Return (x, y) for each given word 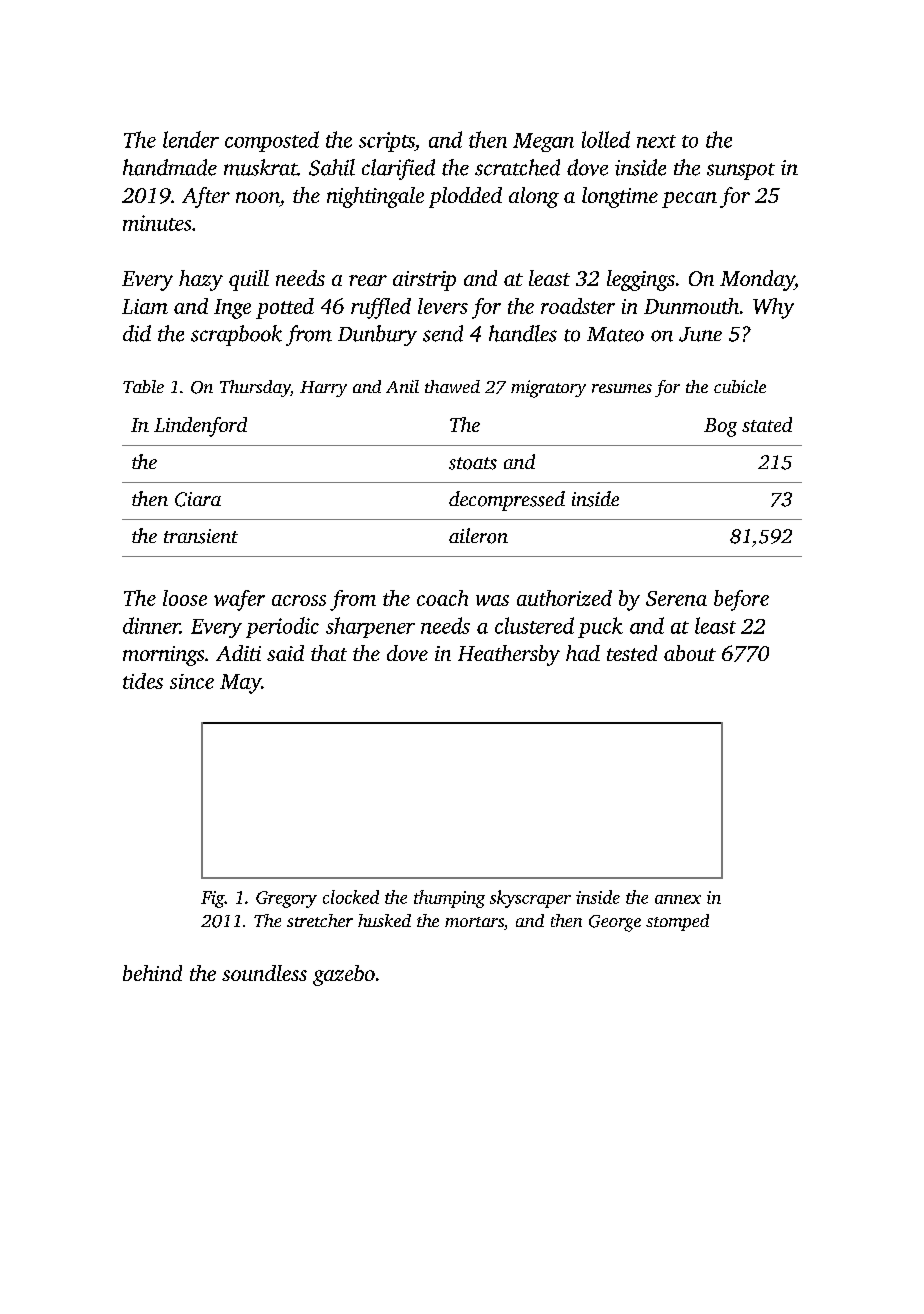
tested (632, 653)
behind (152, 973)
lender (191, 139)
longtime (620, 197)
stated (767, 424)
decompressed (507, 501)
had (583, 653)
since (192, 681)
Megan (543, 142)
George (615, 923)
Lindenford (200, 427)
